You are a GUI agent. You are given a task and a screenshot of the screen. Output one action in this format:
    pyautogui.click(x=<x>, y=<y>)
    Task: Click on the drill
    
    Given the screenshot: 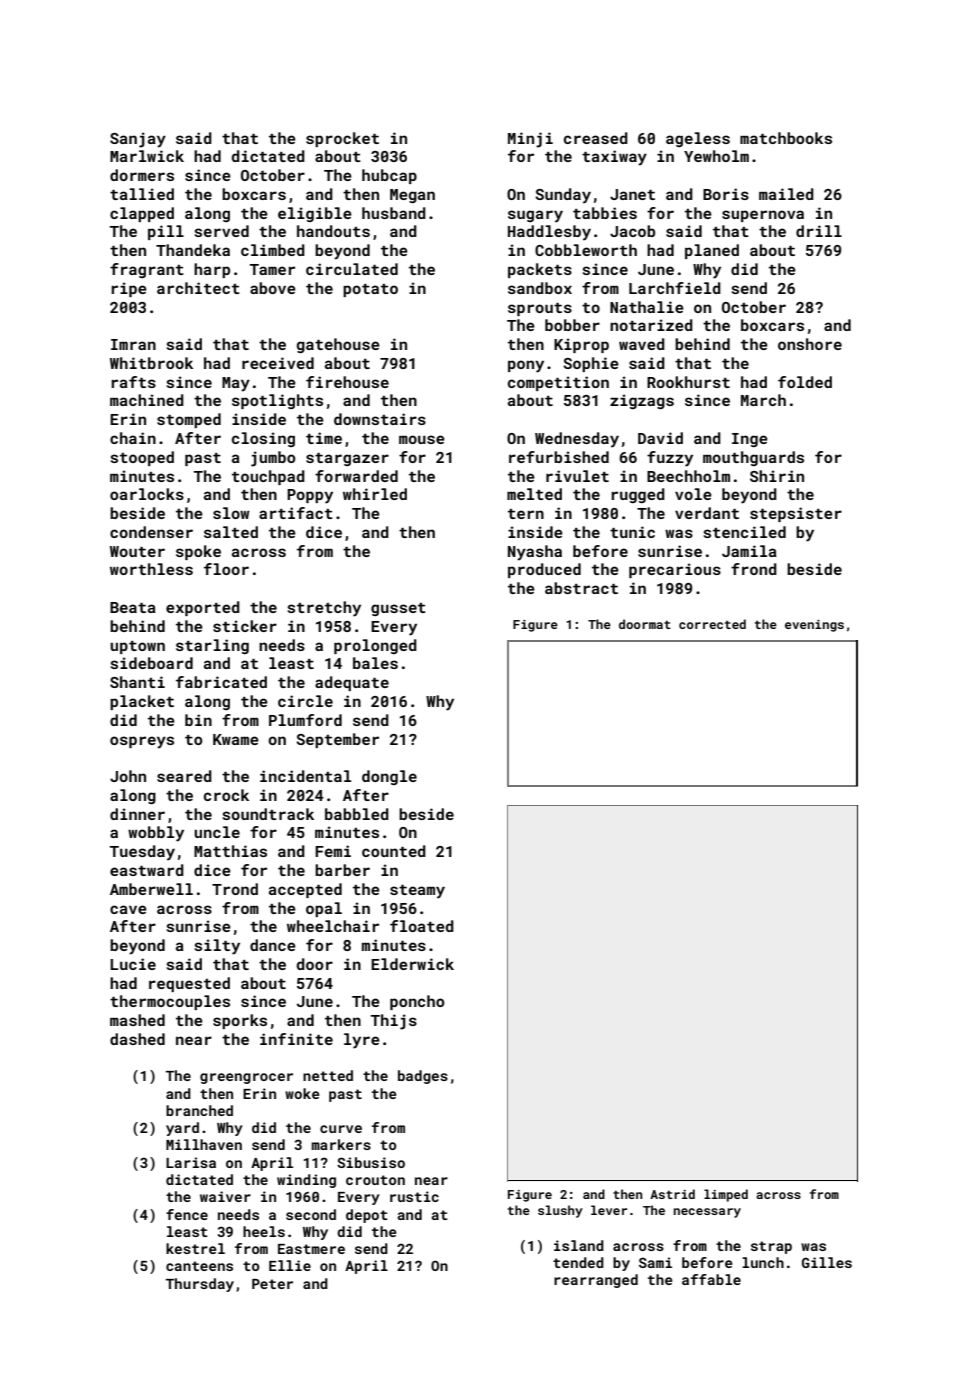 What is the action you would take?
    pyautogui.click(x=819, y=231)
